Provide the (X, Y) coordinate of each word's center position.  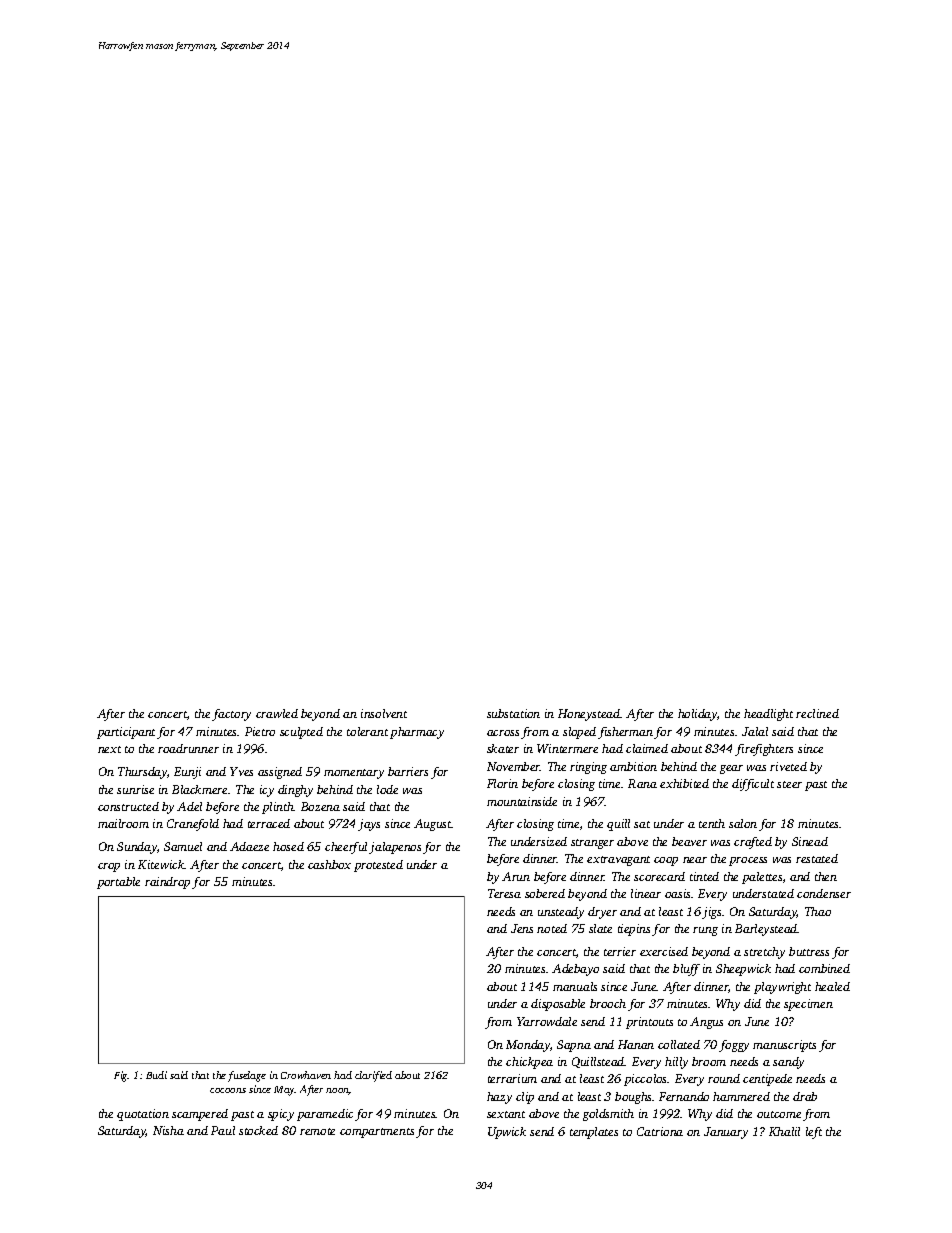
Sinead (810, 841)
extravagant (618, 861)
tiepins (634, 930)
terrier (620, 951)
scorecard (659, 876)
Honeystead (589, 715)
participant (126, 733)
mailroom (123, 823)
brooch (608, 1003)
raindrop (167, 883)
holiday (697, 715)
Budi (156, 1075)
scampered (200, 1115)
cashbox (329, 864)
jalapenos (395, 848)
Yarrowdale (547, 1021)
